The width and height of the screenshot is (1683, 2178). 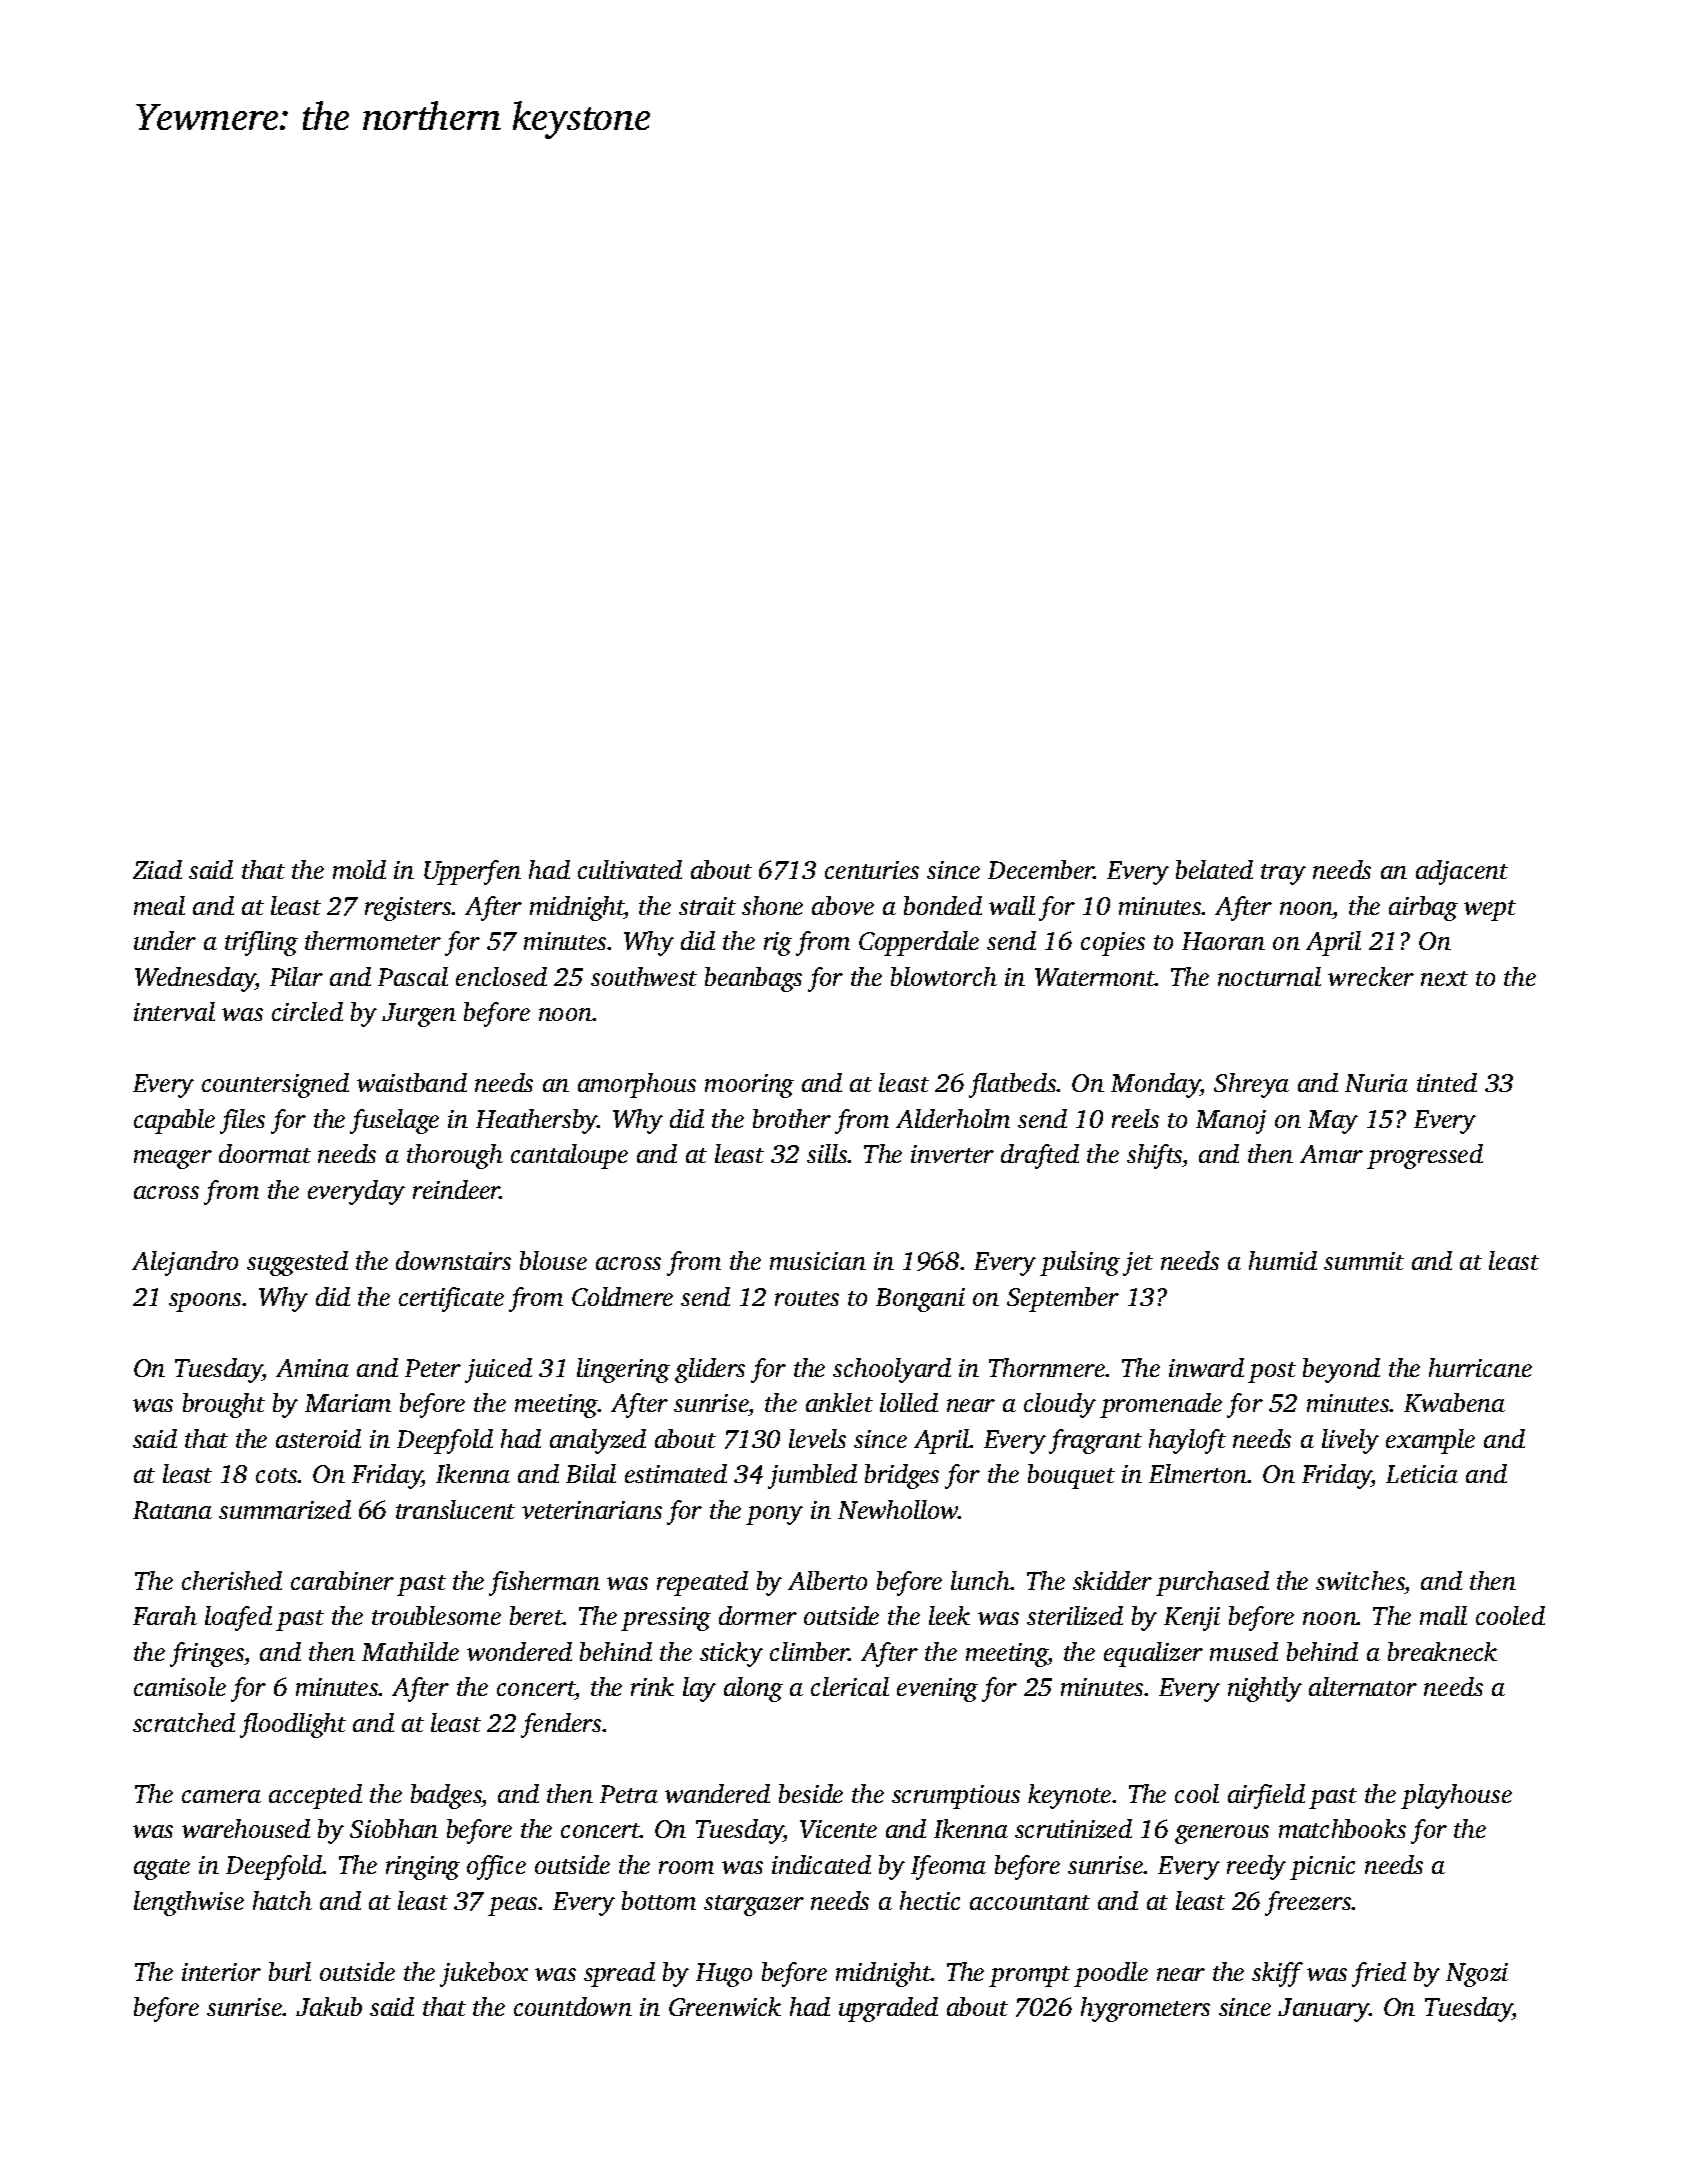 What do you see at coordinates (1360, 1580) in the screenshot?
I see `switches` at bounding box center [1360, 1580].
